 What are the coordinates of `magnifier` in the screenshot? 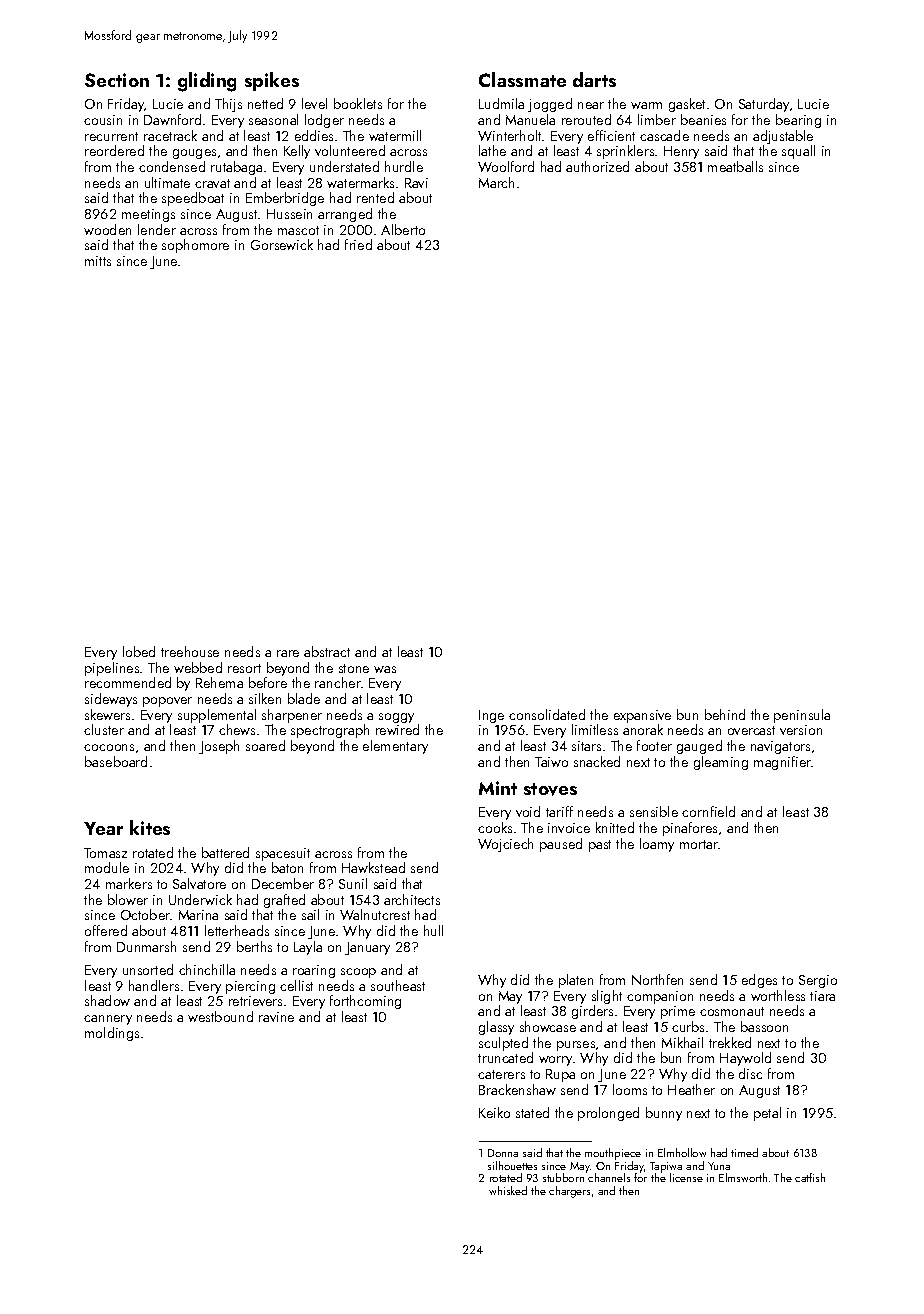 It's located at (783, 763).
